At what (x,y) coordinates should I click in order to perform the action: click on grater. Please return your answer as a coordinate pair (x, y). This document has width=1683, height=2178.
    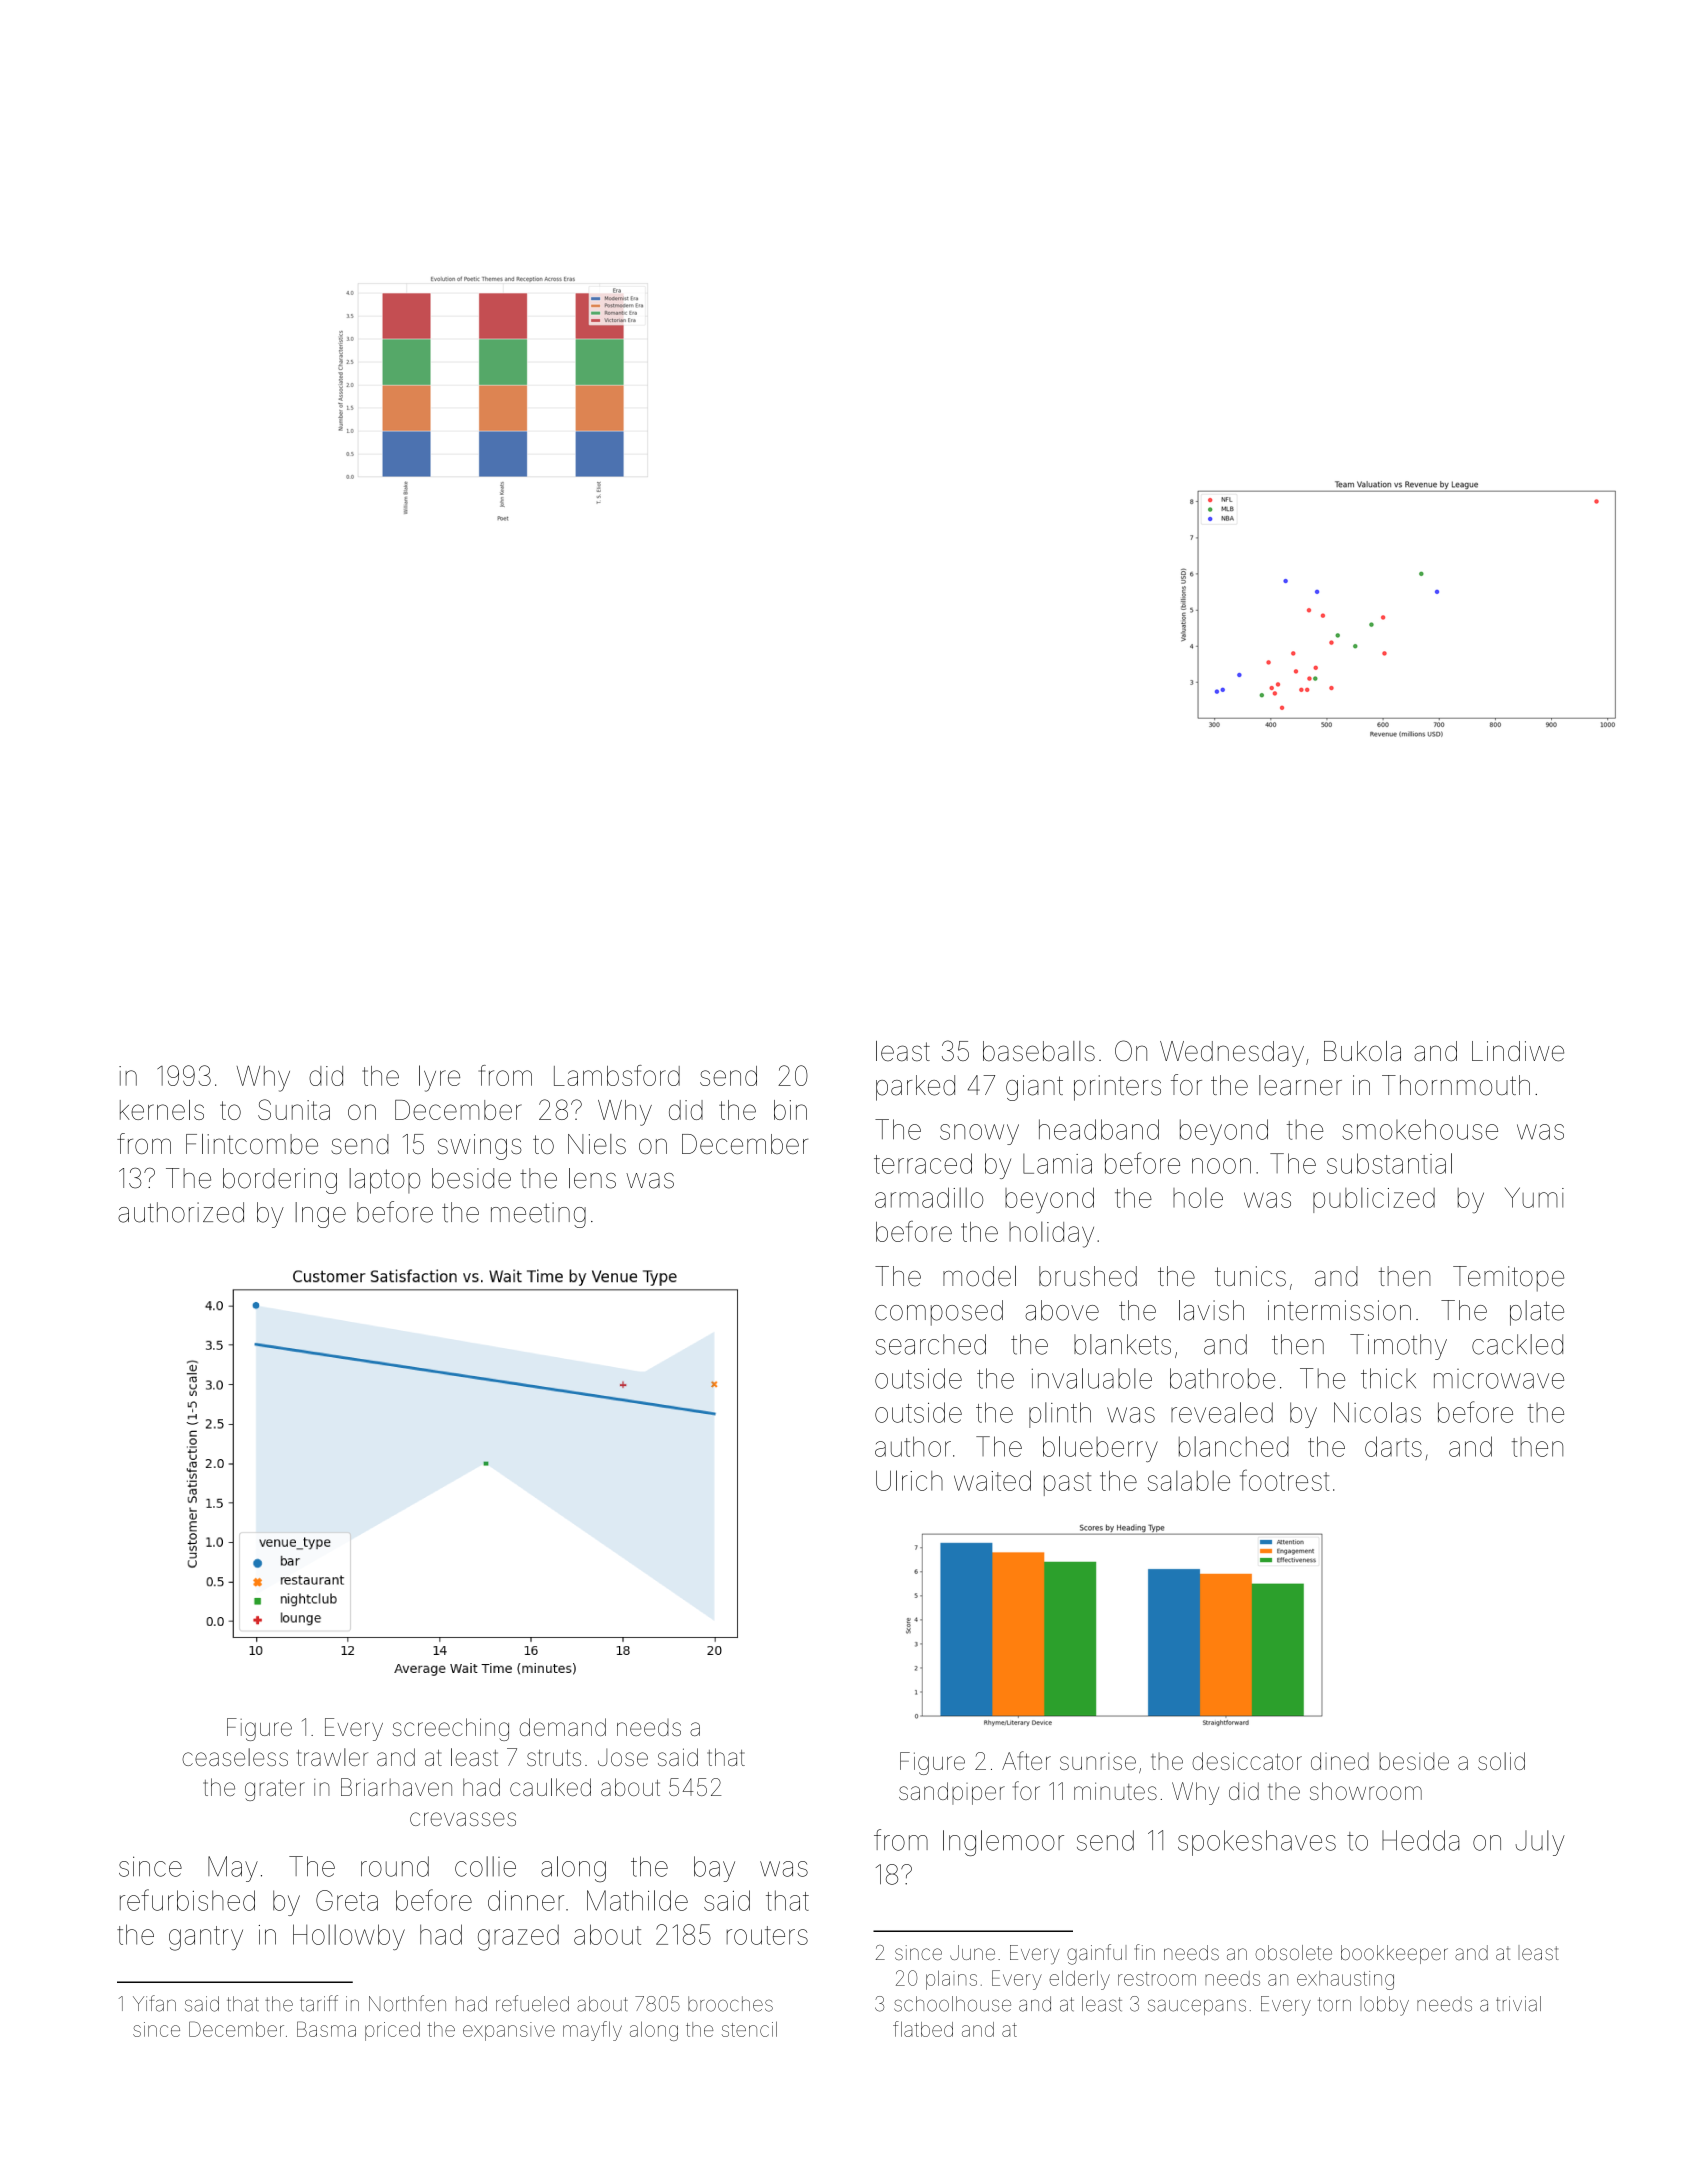
    Looking at the image, I should click on (275, 1790).
